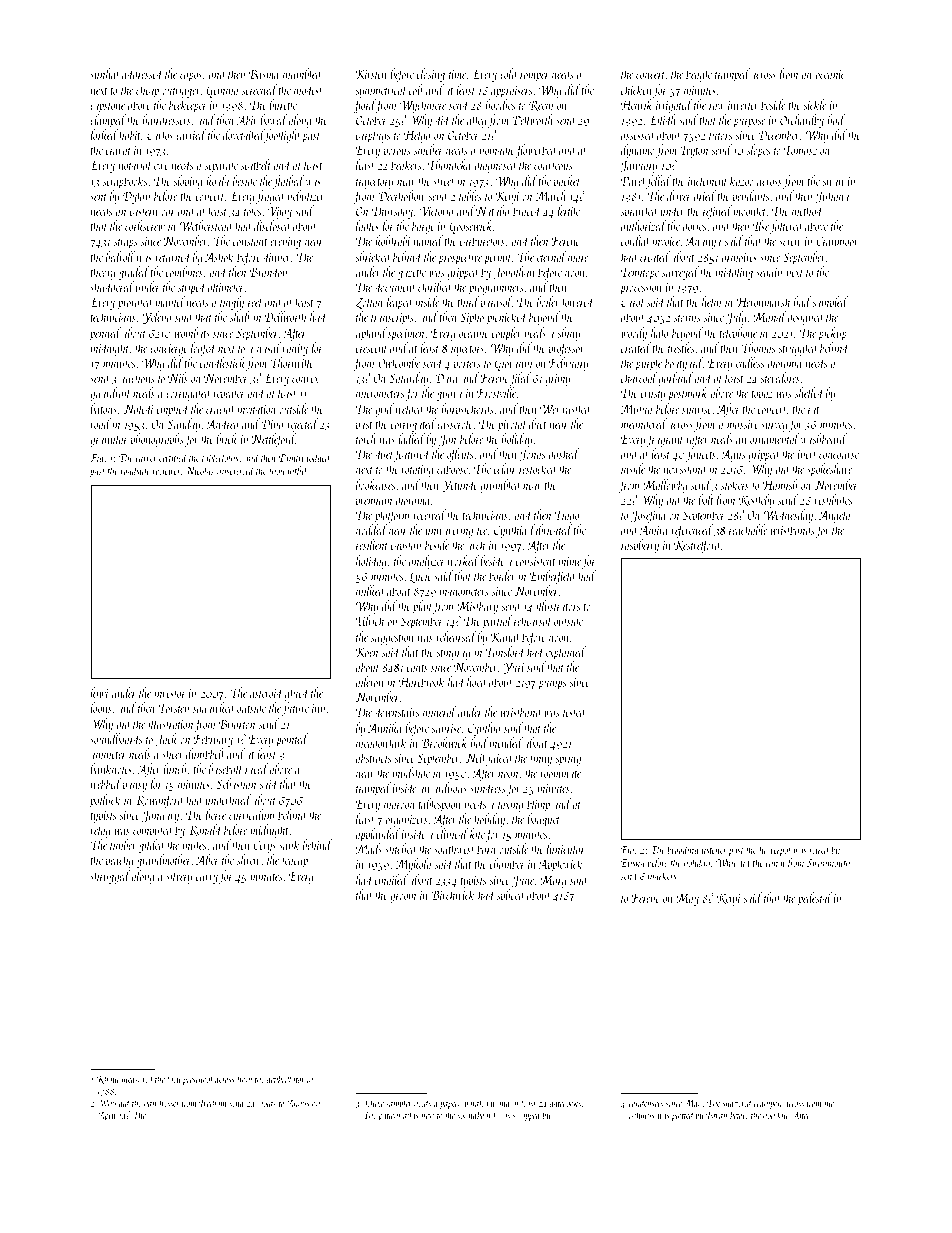 The height and width of the screenshot is (1233, 952). I want to click on canal, so click(776, 862).
